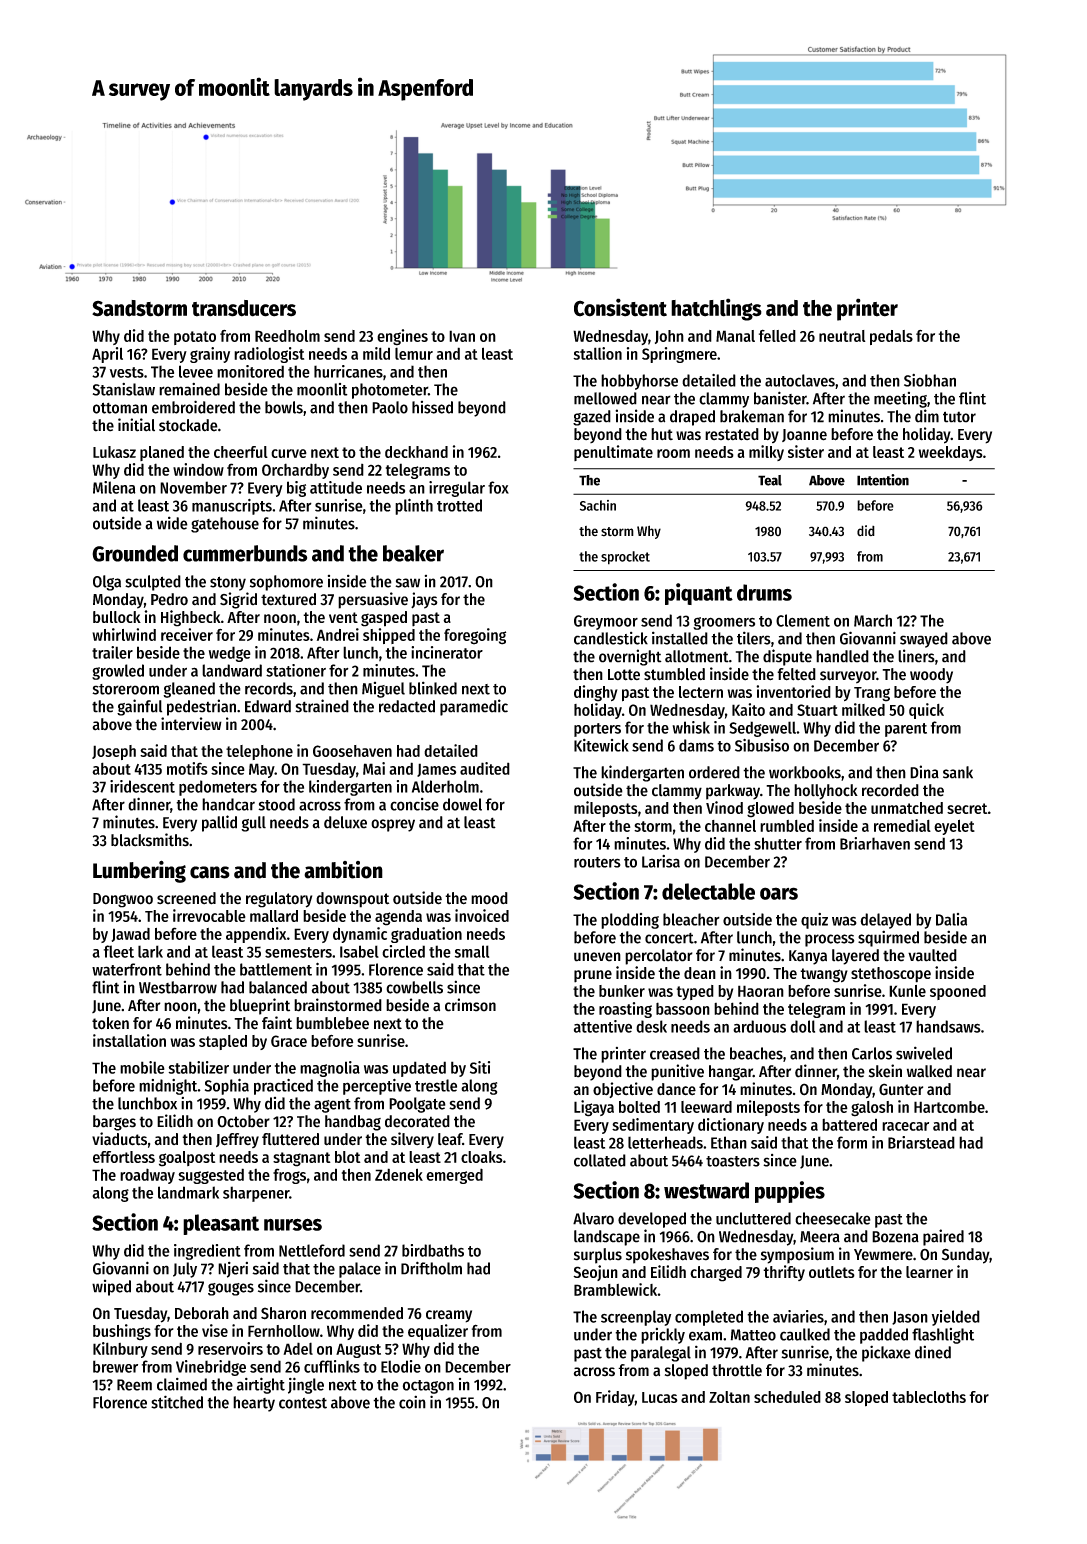 This page has width=1087, height=1544. I want to click on hangar, so click(731, 1073).
